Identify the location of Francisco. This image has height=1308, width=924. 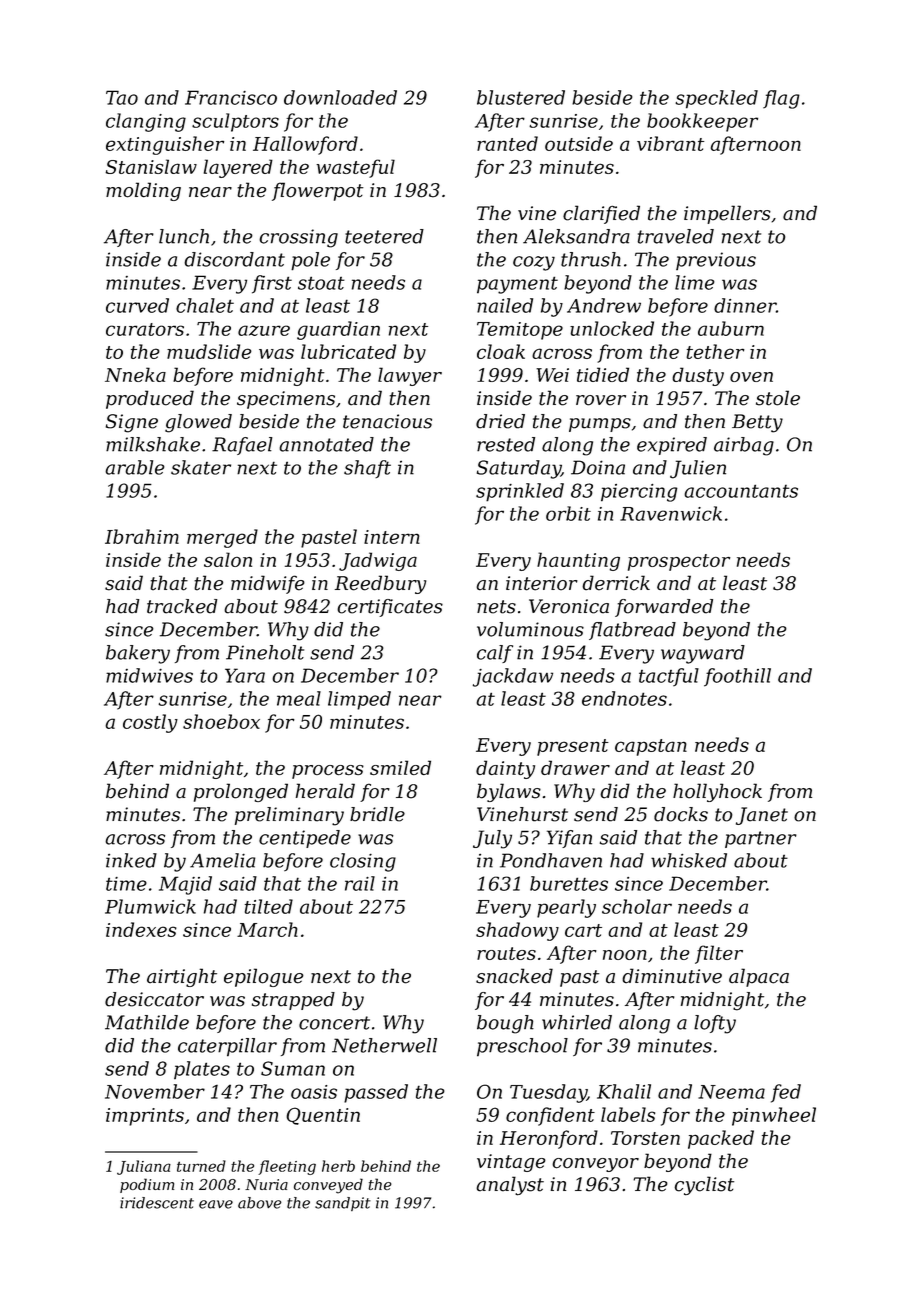
(231, 97).
